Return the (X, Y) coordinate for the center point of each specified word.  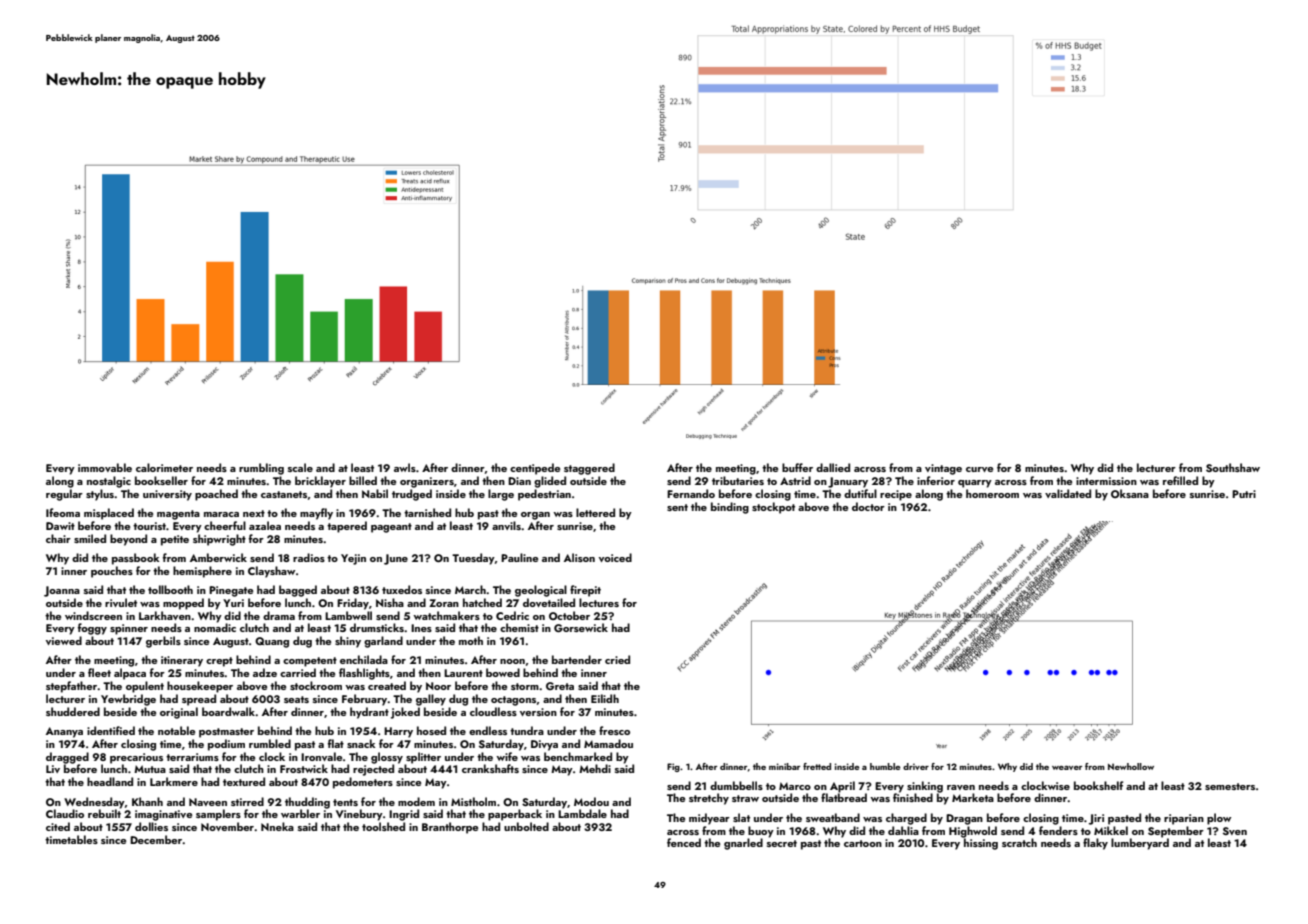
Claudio (65, 813)
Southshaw (1233, 467)
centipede (535, 469)
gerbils (163, 642)
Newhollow (1131, 766)
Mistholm (473, 801)
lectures (599, 602)
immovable (105, 467)
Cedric (512, 615)
